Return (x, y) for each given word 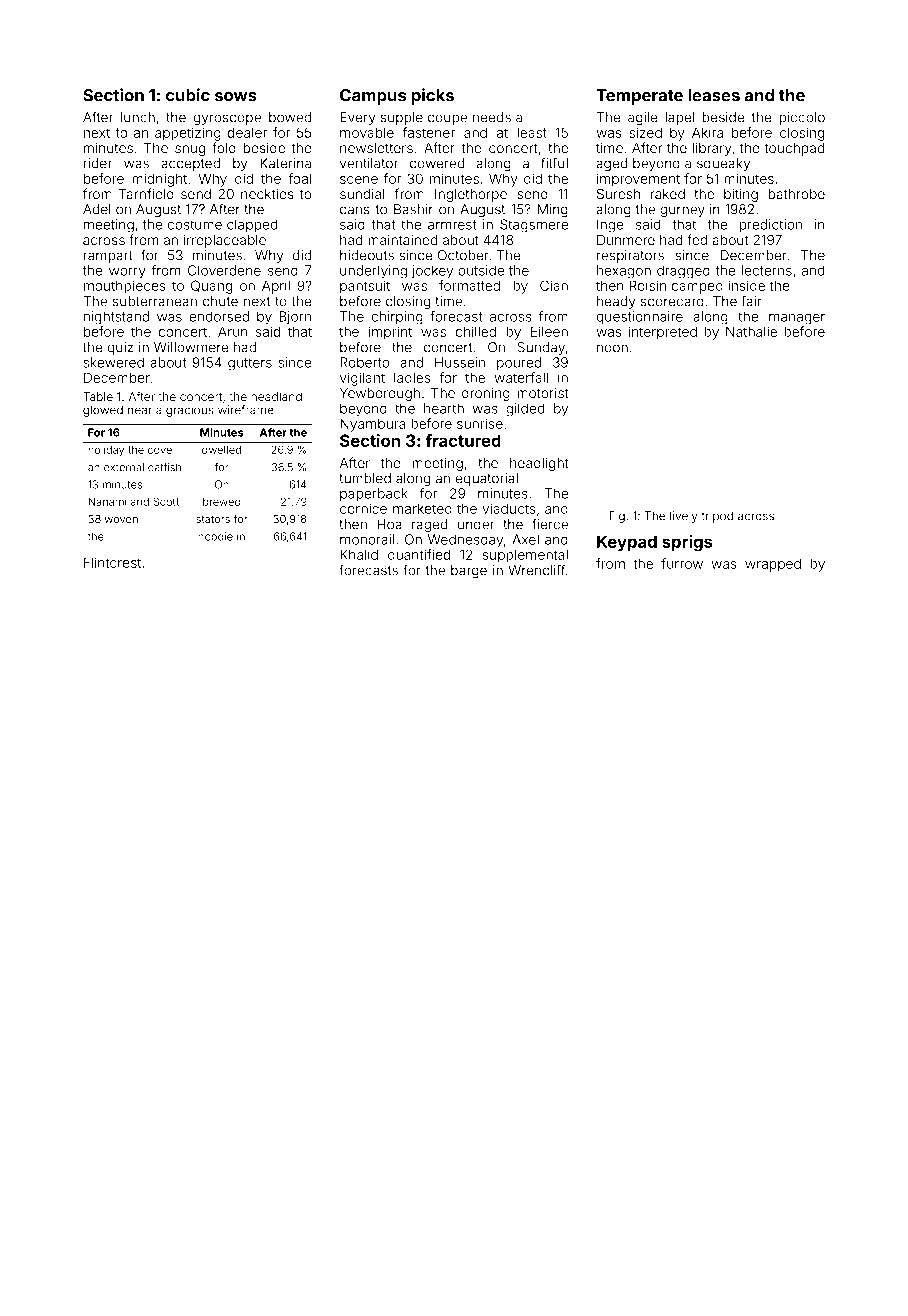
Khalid (359, 554)
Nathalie (751, 331)
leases (714, 95)
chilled (476, 331)
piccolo (802, 118)
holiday (106, 450)
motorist (542, 393)
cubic (188, 95)
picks (433, 96)
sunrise (480, 423)
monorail (367, 539)
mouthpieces (125, 287)
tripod (717, 517)
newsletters (376, 148)
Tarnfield (146, 193)
